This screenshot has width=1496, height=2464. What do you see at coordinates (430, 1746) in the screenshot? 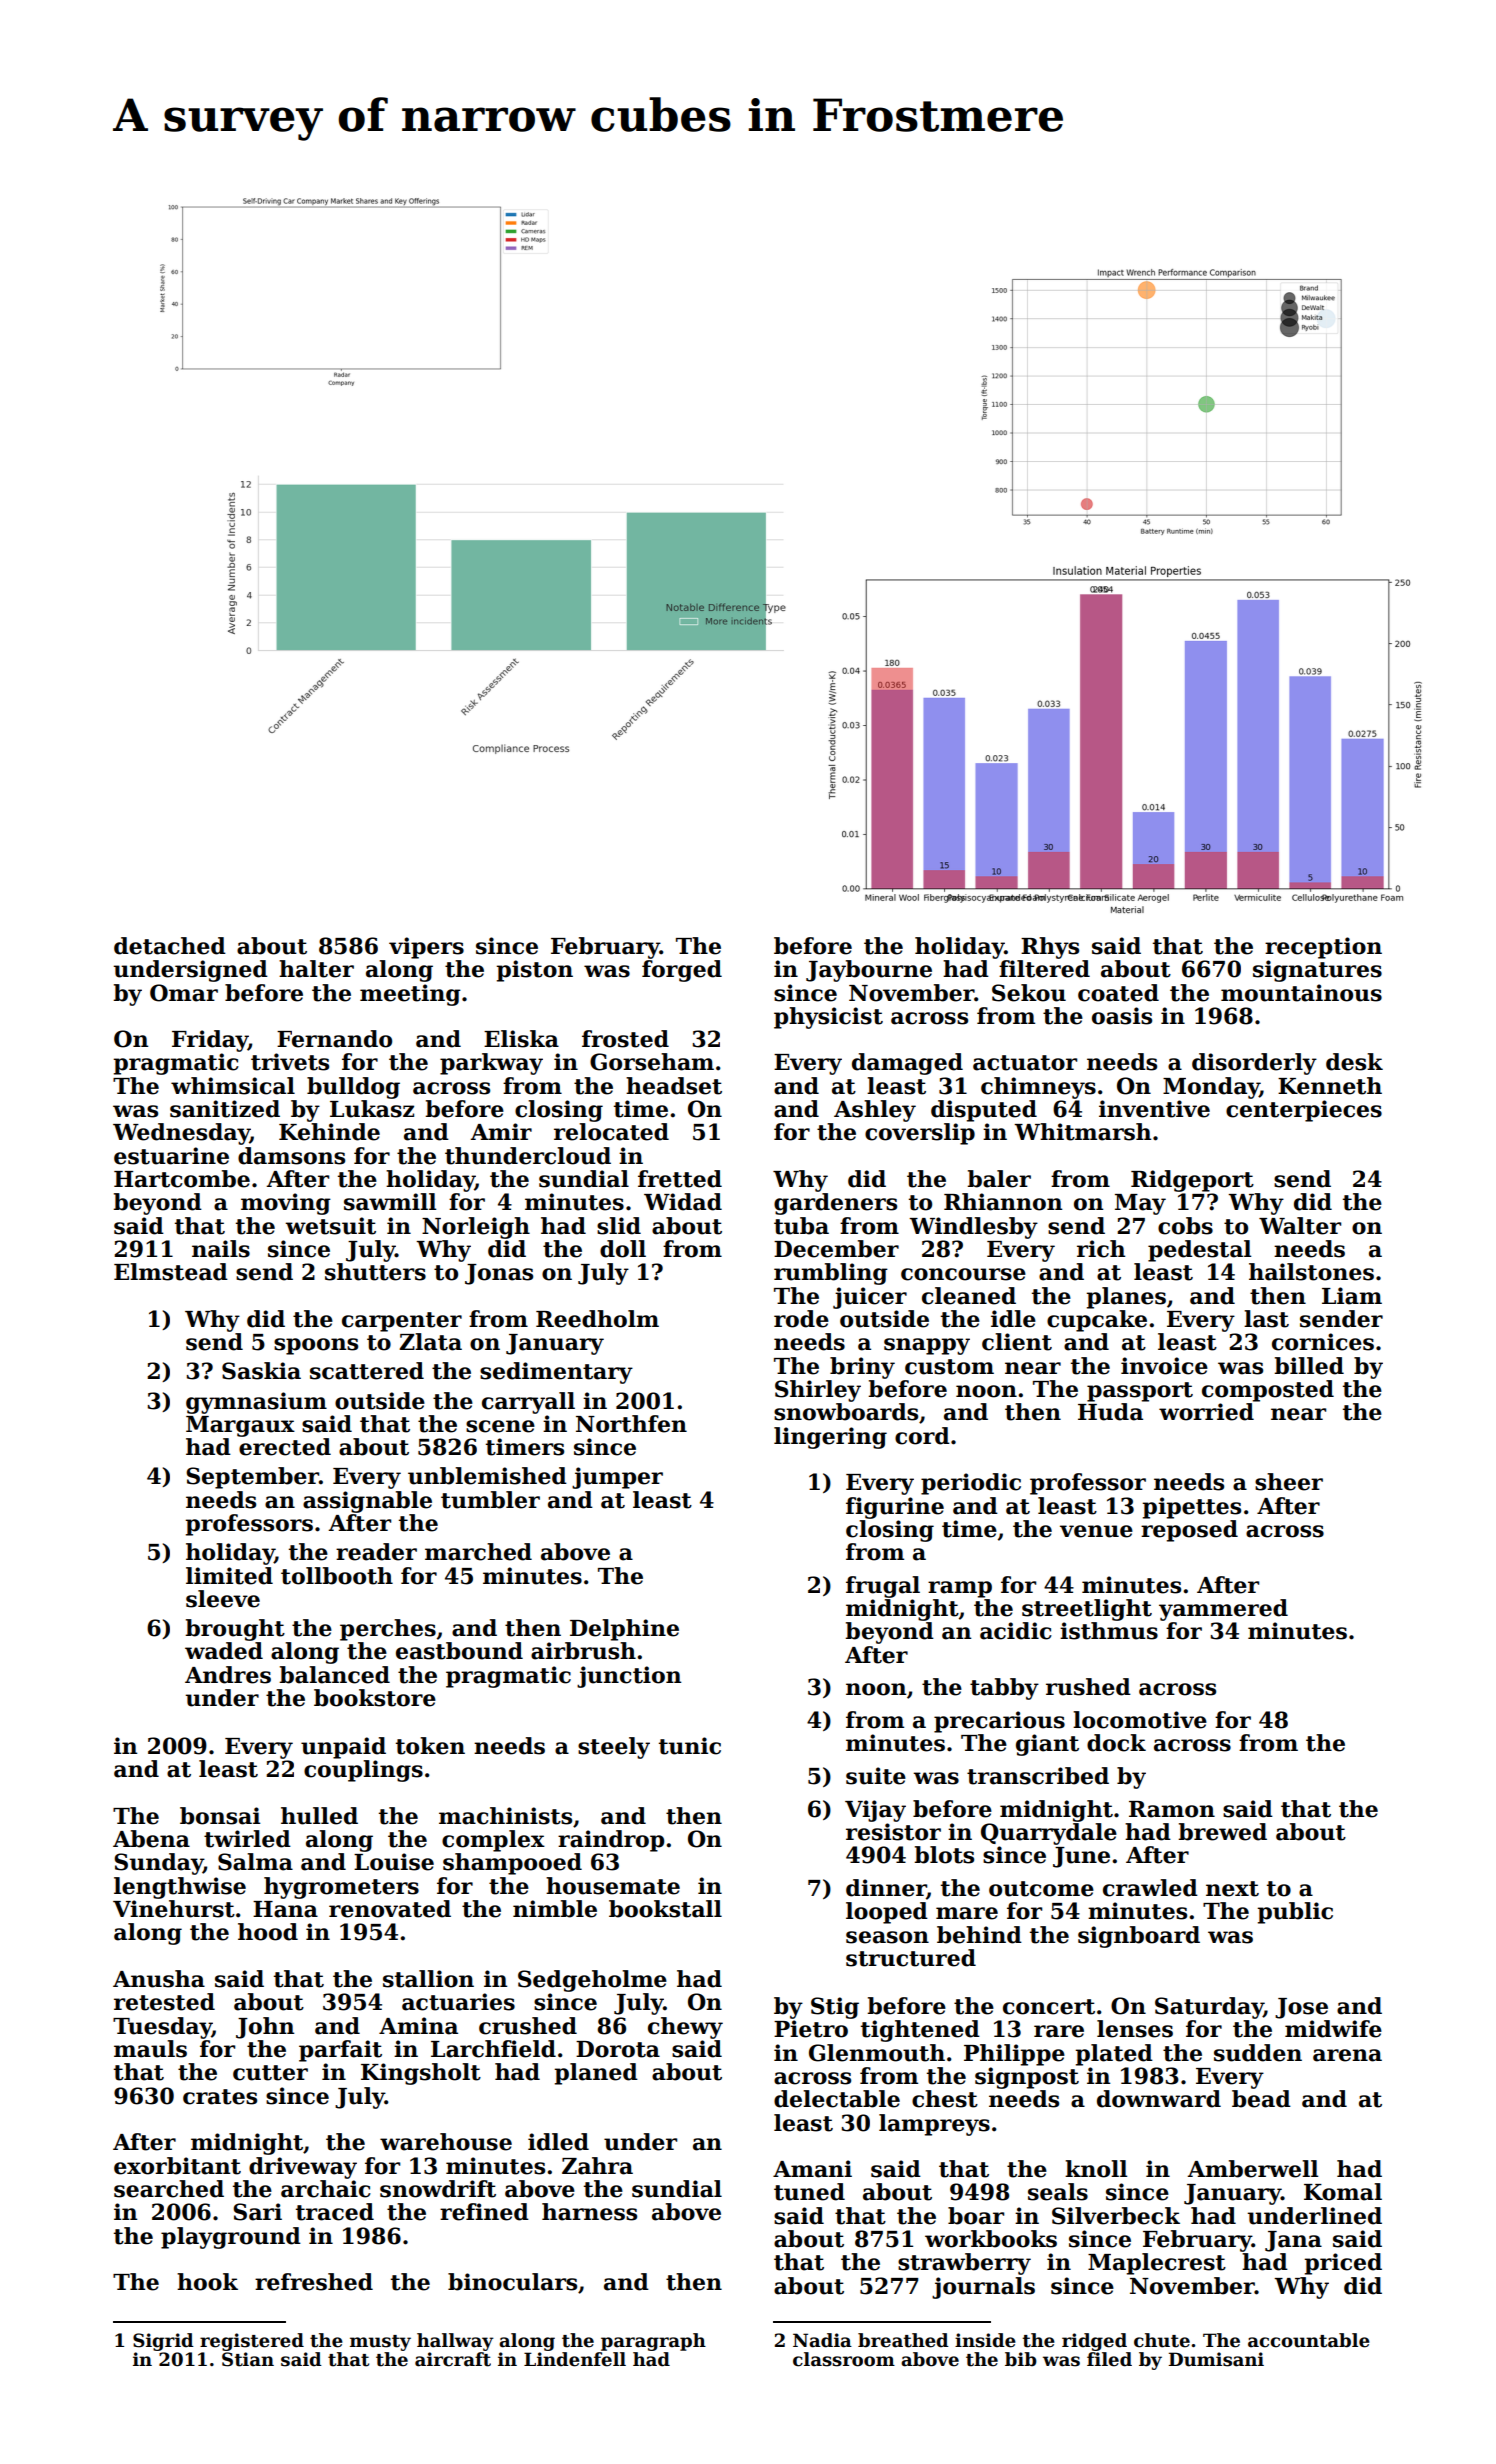
I see `token` at bounding box center [430, 1746].
